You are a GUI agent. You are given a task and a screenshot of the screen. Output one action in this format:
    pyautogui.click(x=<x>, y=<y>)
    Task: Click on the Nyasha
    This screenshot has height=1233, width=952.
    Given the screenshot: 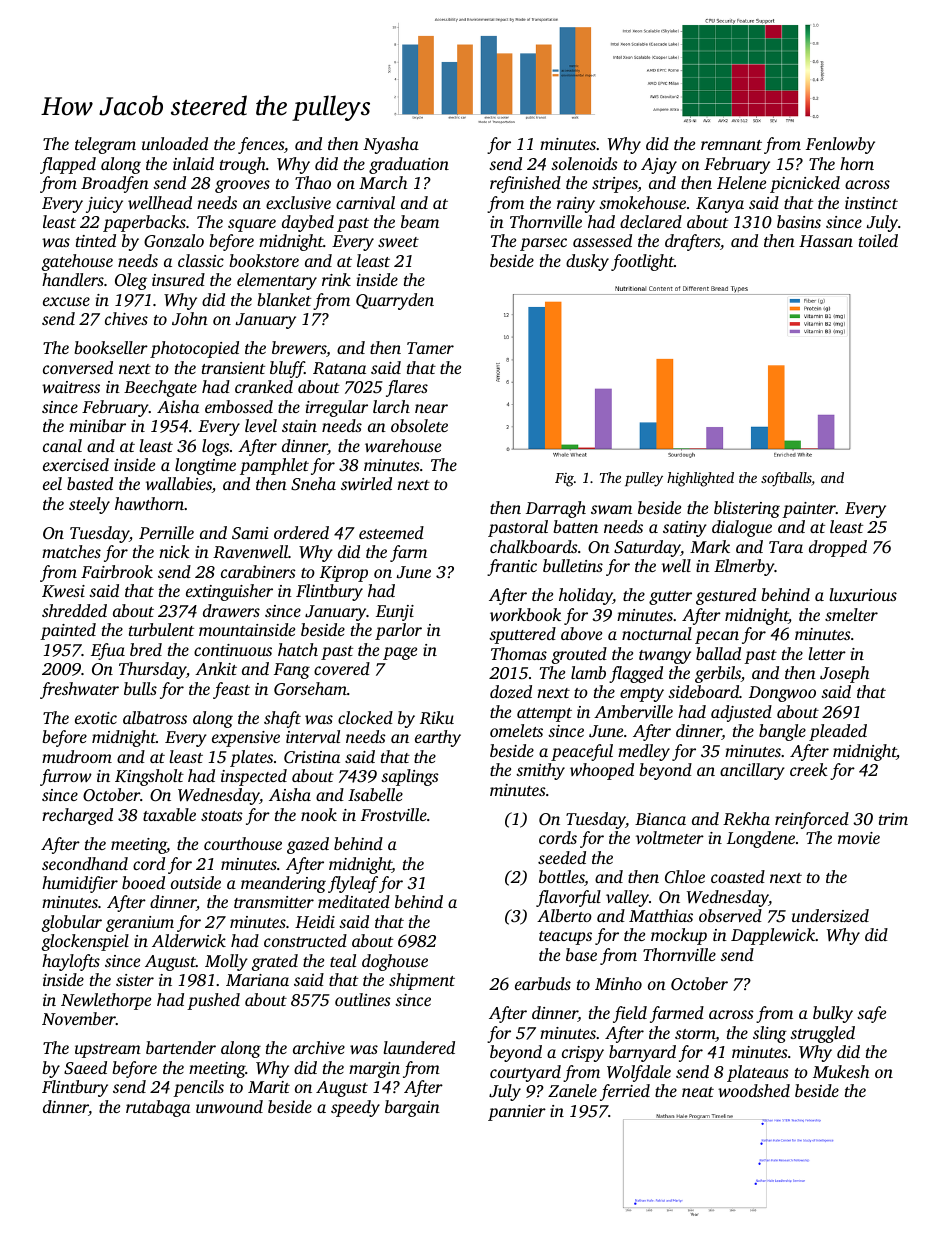 What is the action you would take?
    pyautogui.click(x=391, y=145)
